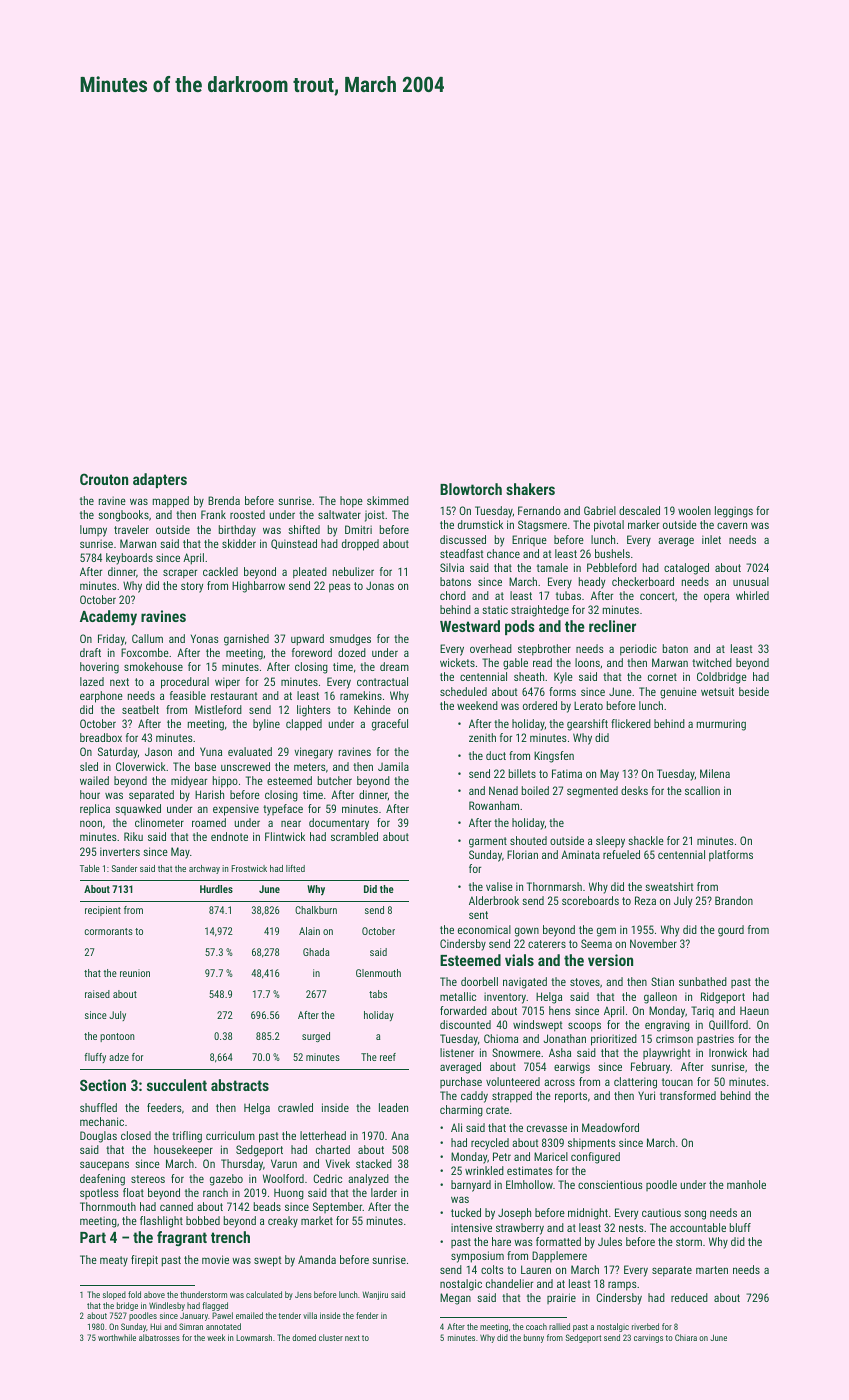 This document has width=849, height=1400. I want to click on unusual, so click(751, 581).
